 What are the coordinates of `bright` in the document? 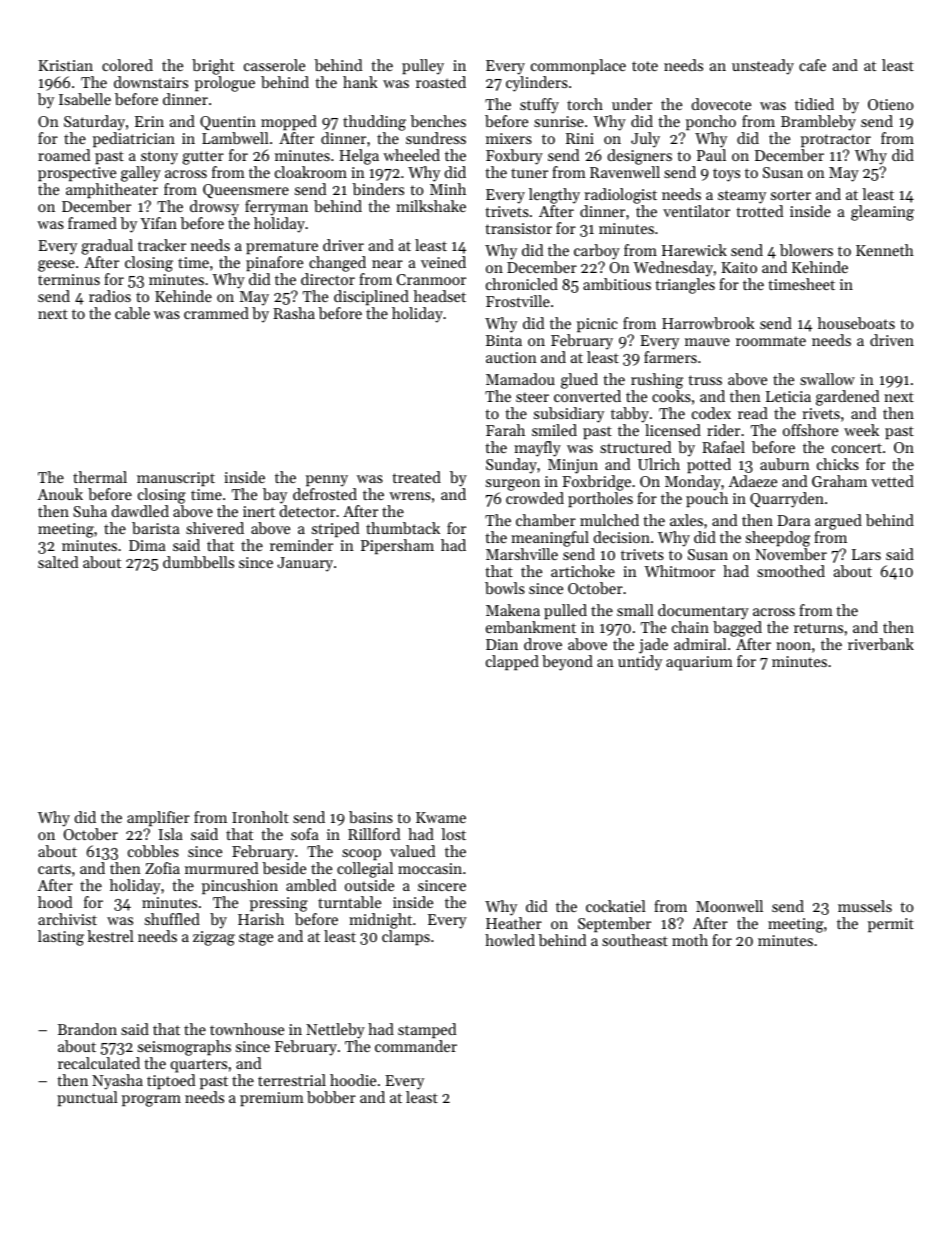 It's located at (213, 67).
